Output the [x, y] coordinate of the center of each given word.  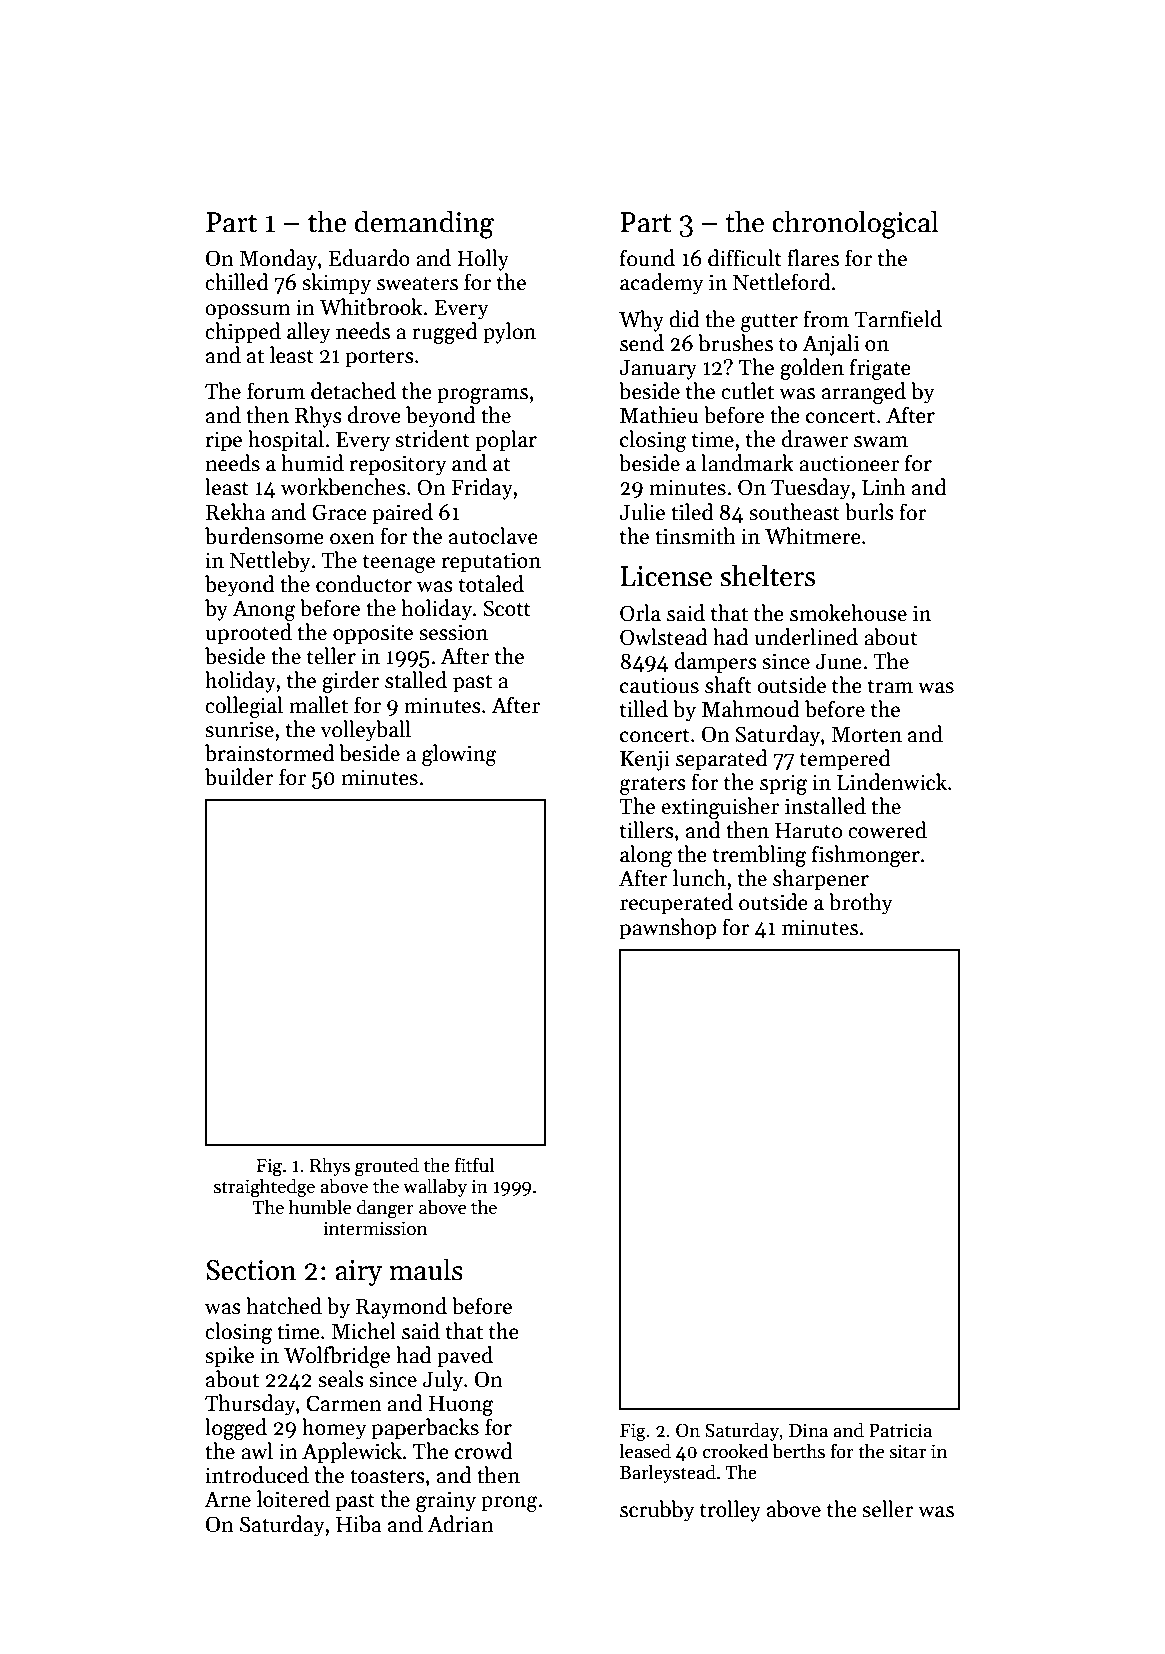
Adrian [460, 1524]
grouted [387, 1167]
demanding [424, 224]
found [647, 258]
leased [645, 1451]
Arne [227, 1499]
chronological [855, 224]
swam [881, 442]
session [453, 632]
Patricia [900, 1430]
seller [888, 1509]
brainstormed [270, 753]
